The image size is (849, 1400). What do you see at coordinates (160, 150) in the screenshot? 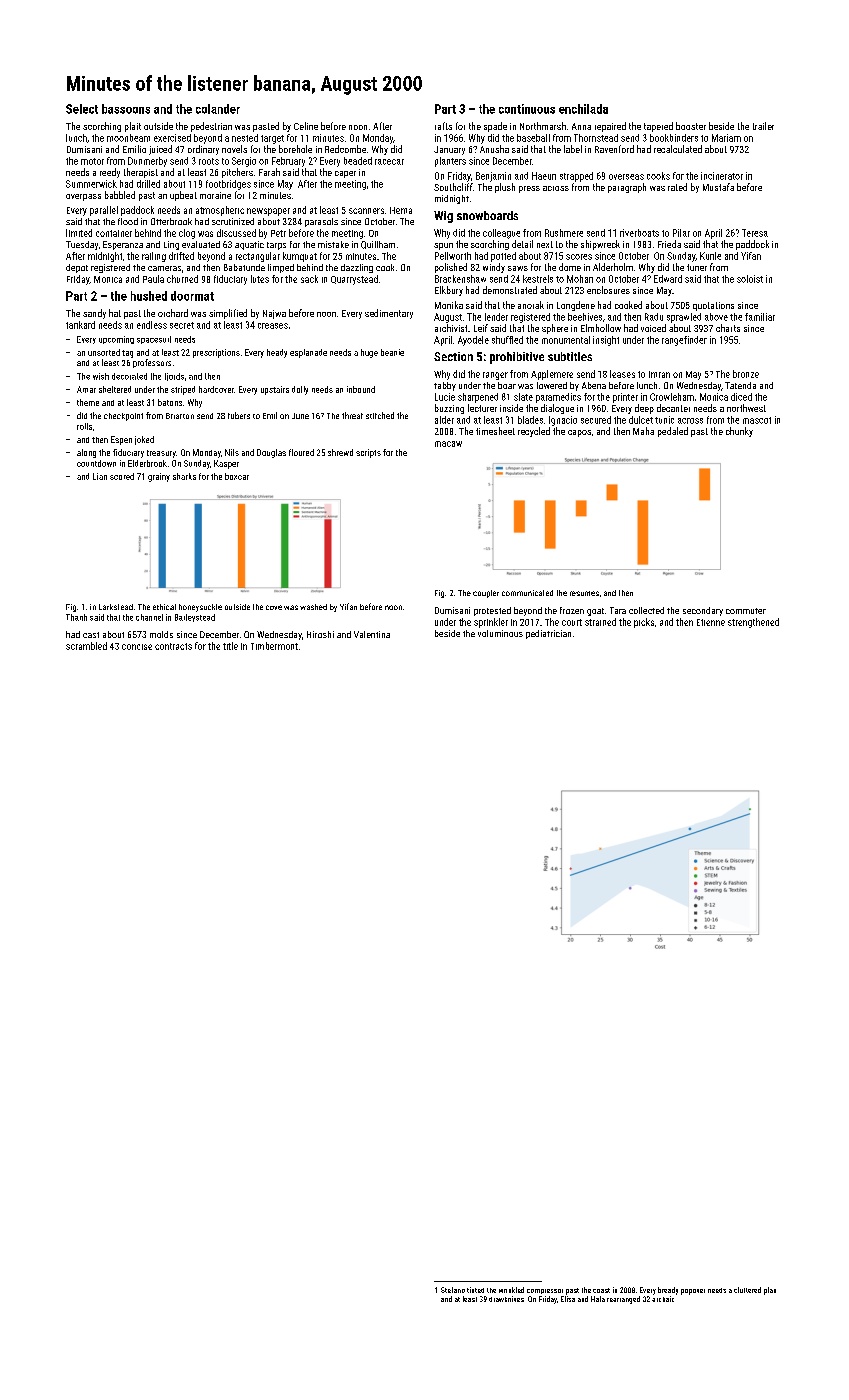
I see `juiced` at bounding box center [160, 150].
